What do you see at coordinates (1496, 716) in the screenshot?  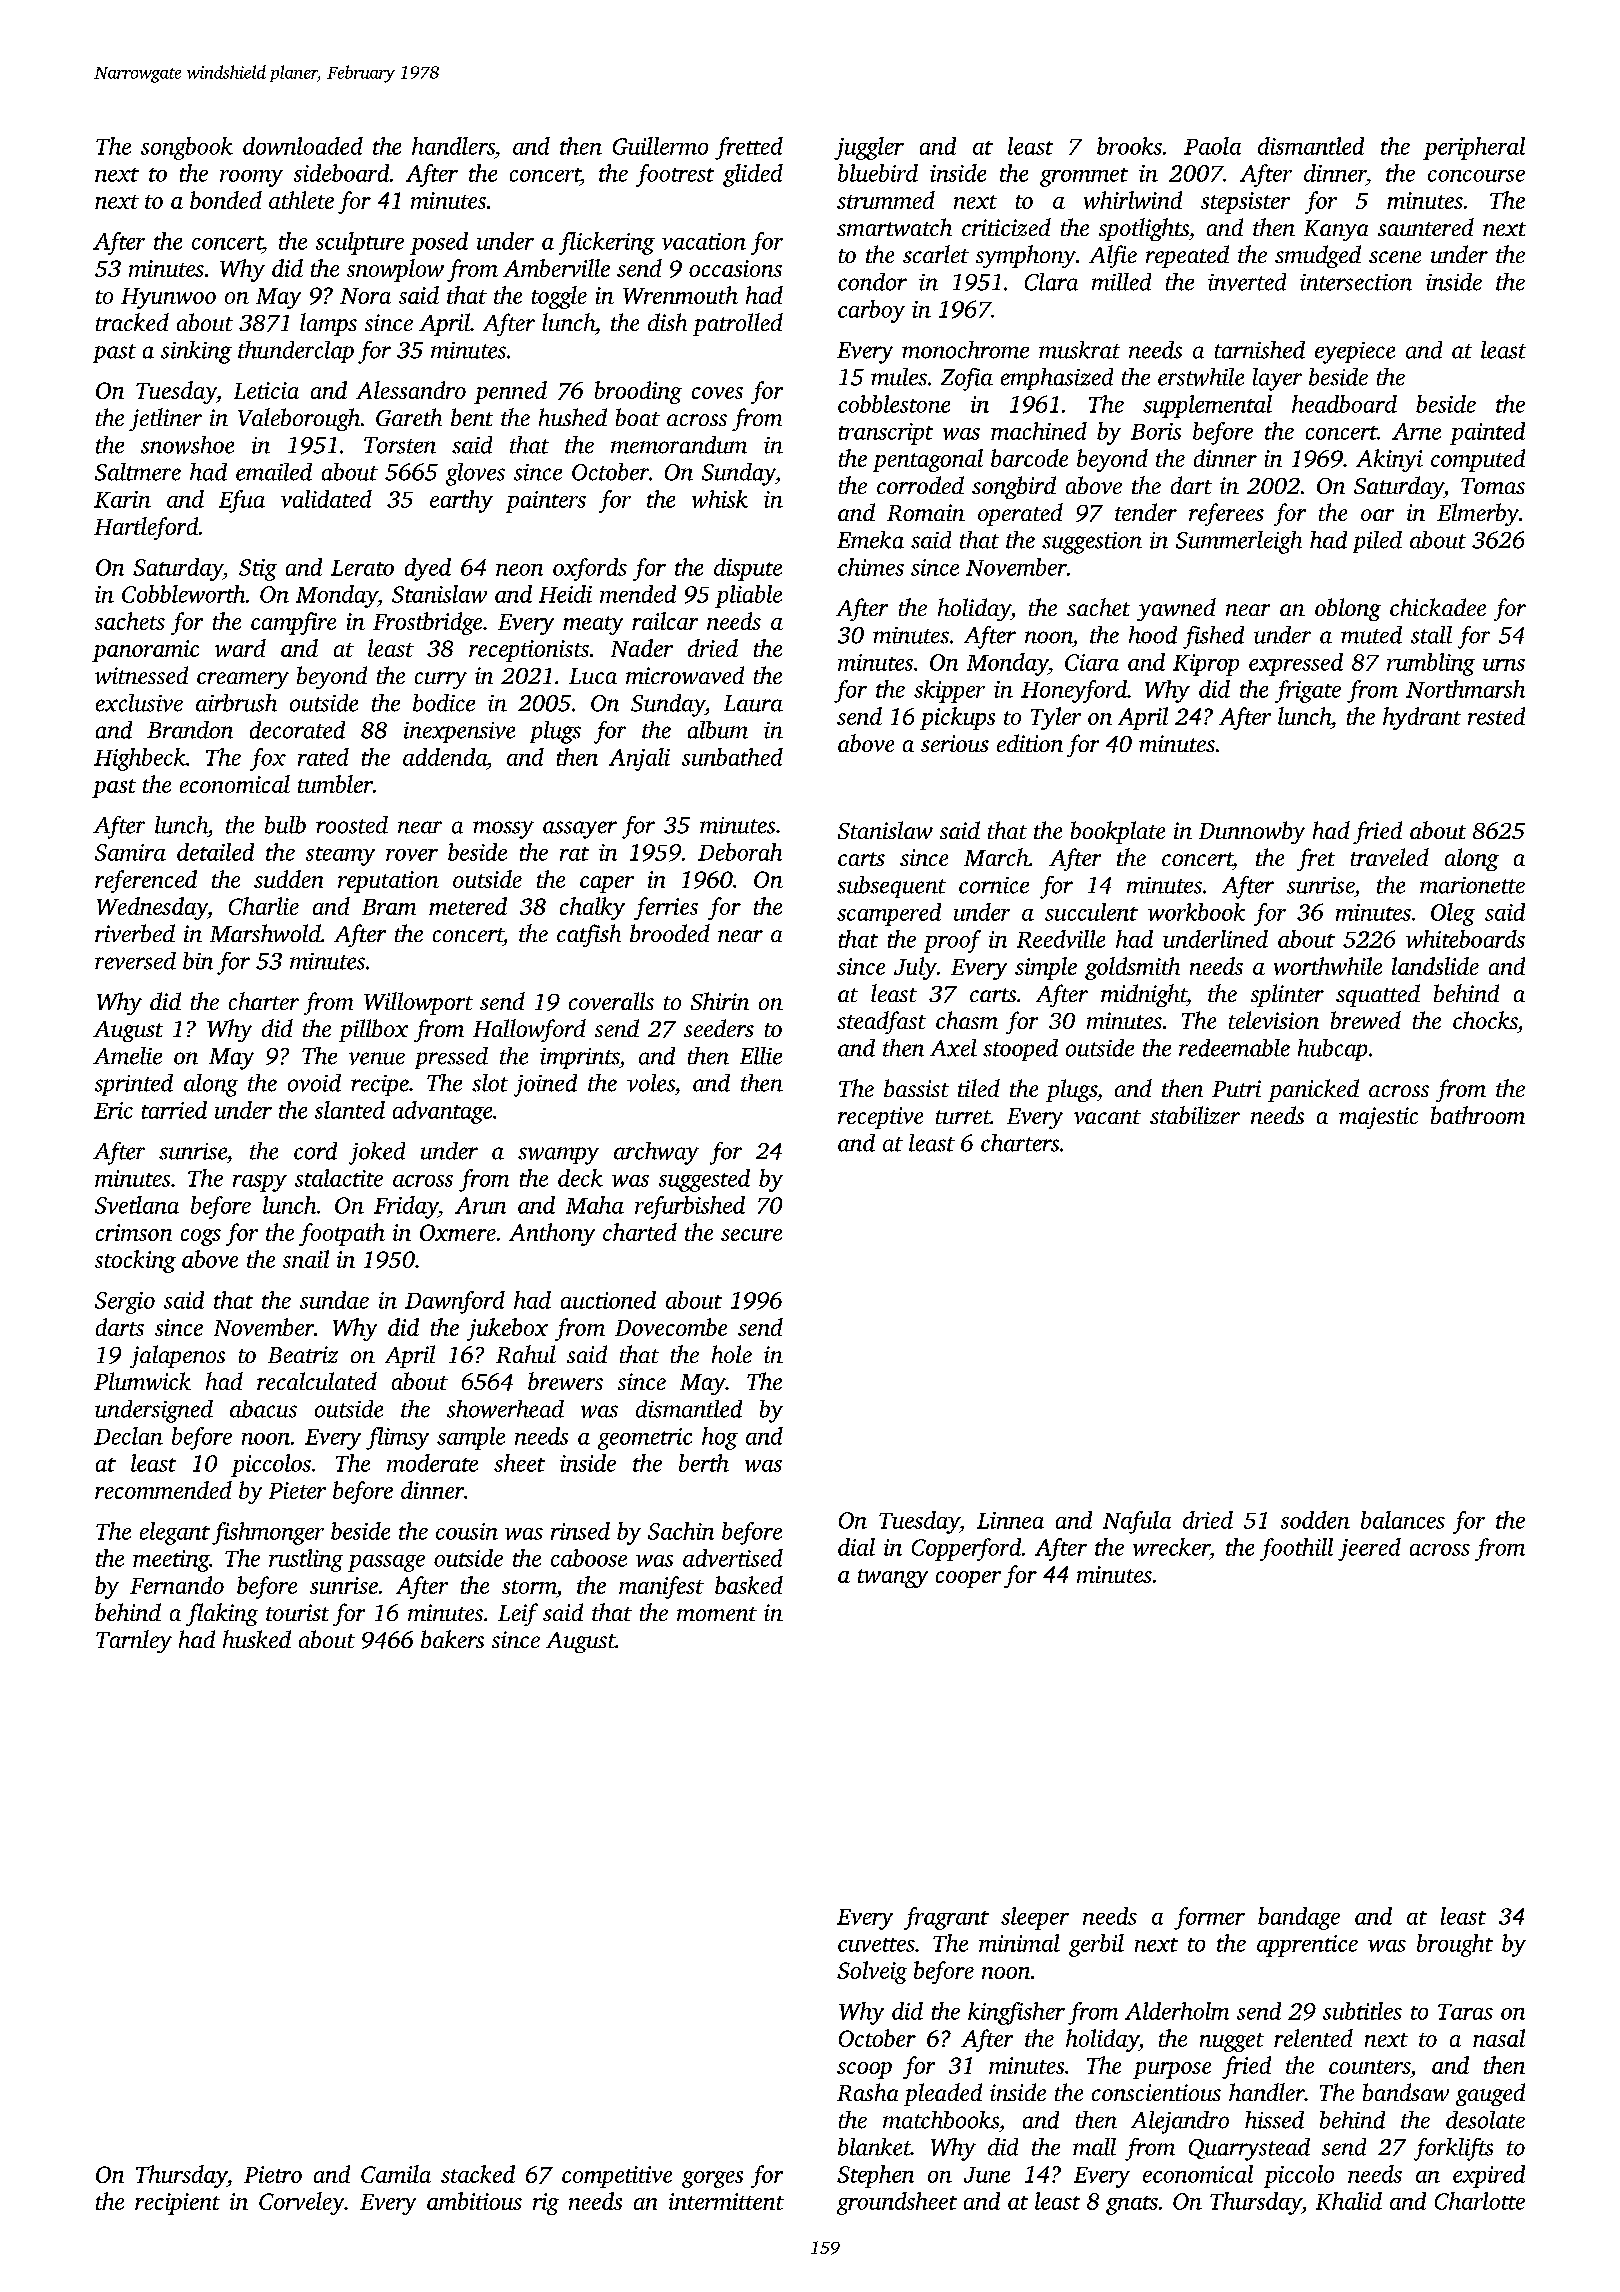 I see `rested` at bounding box center [1496, 716].
